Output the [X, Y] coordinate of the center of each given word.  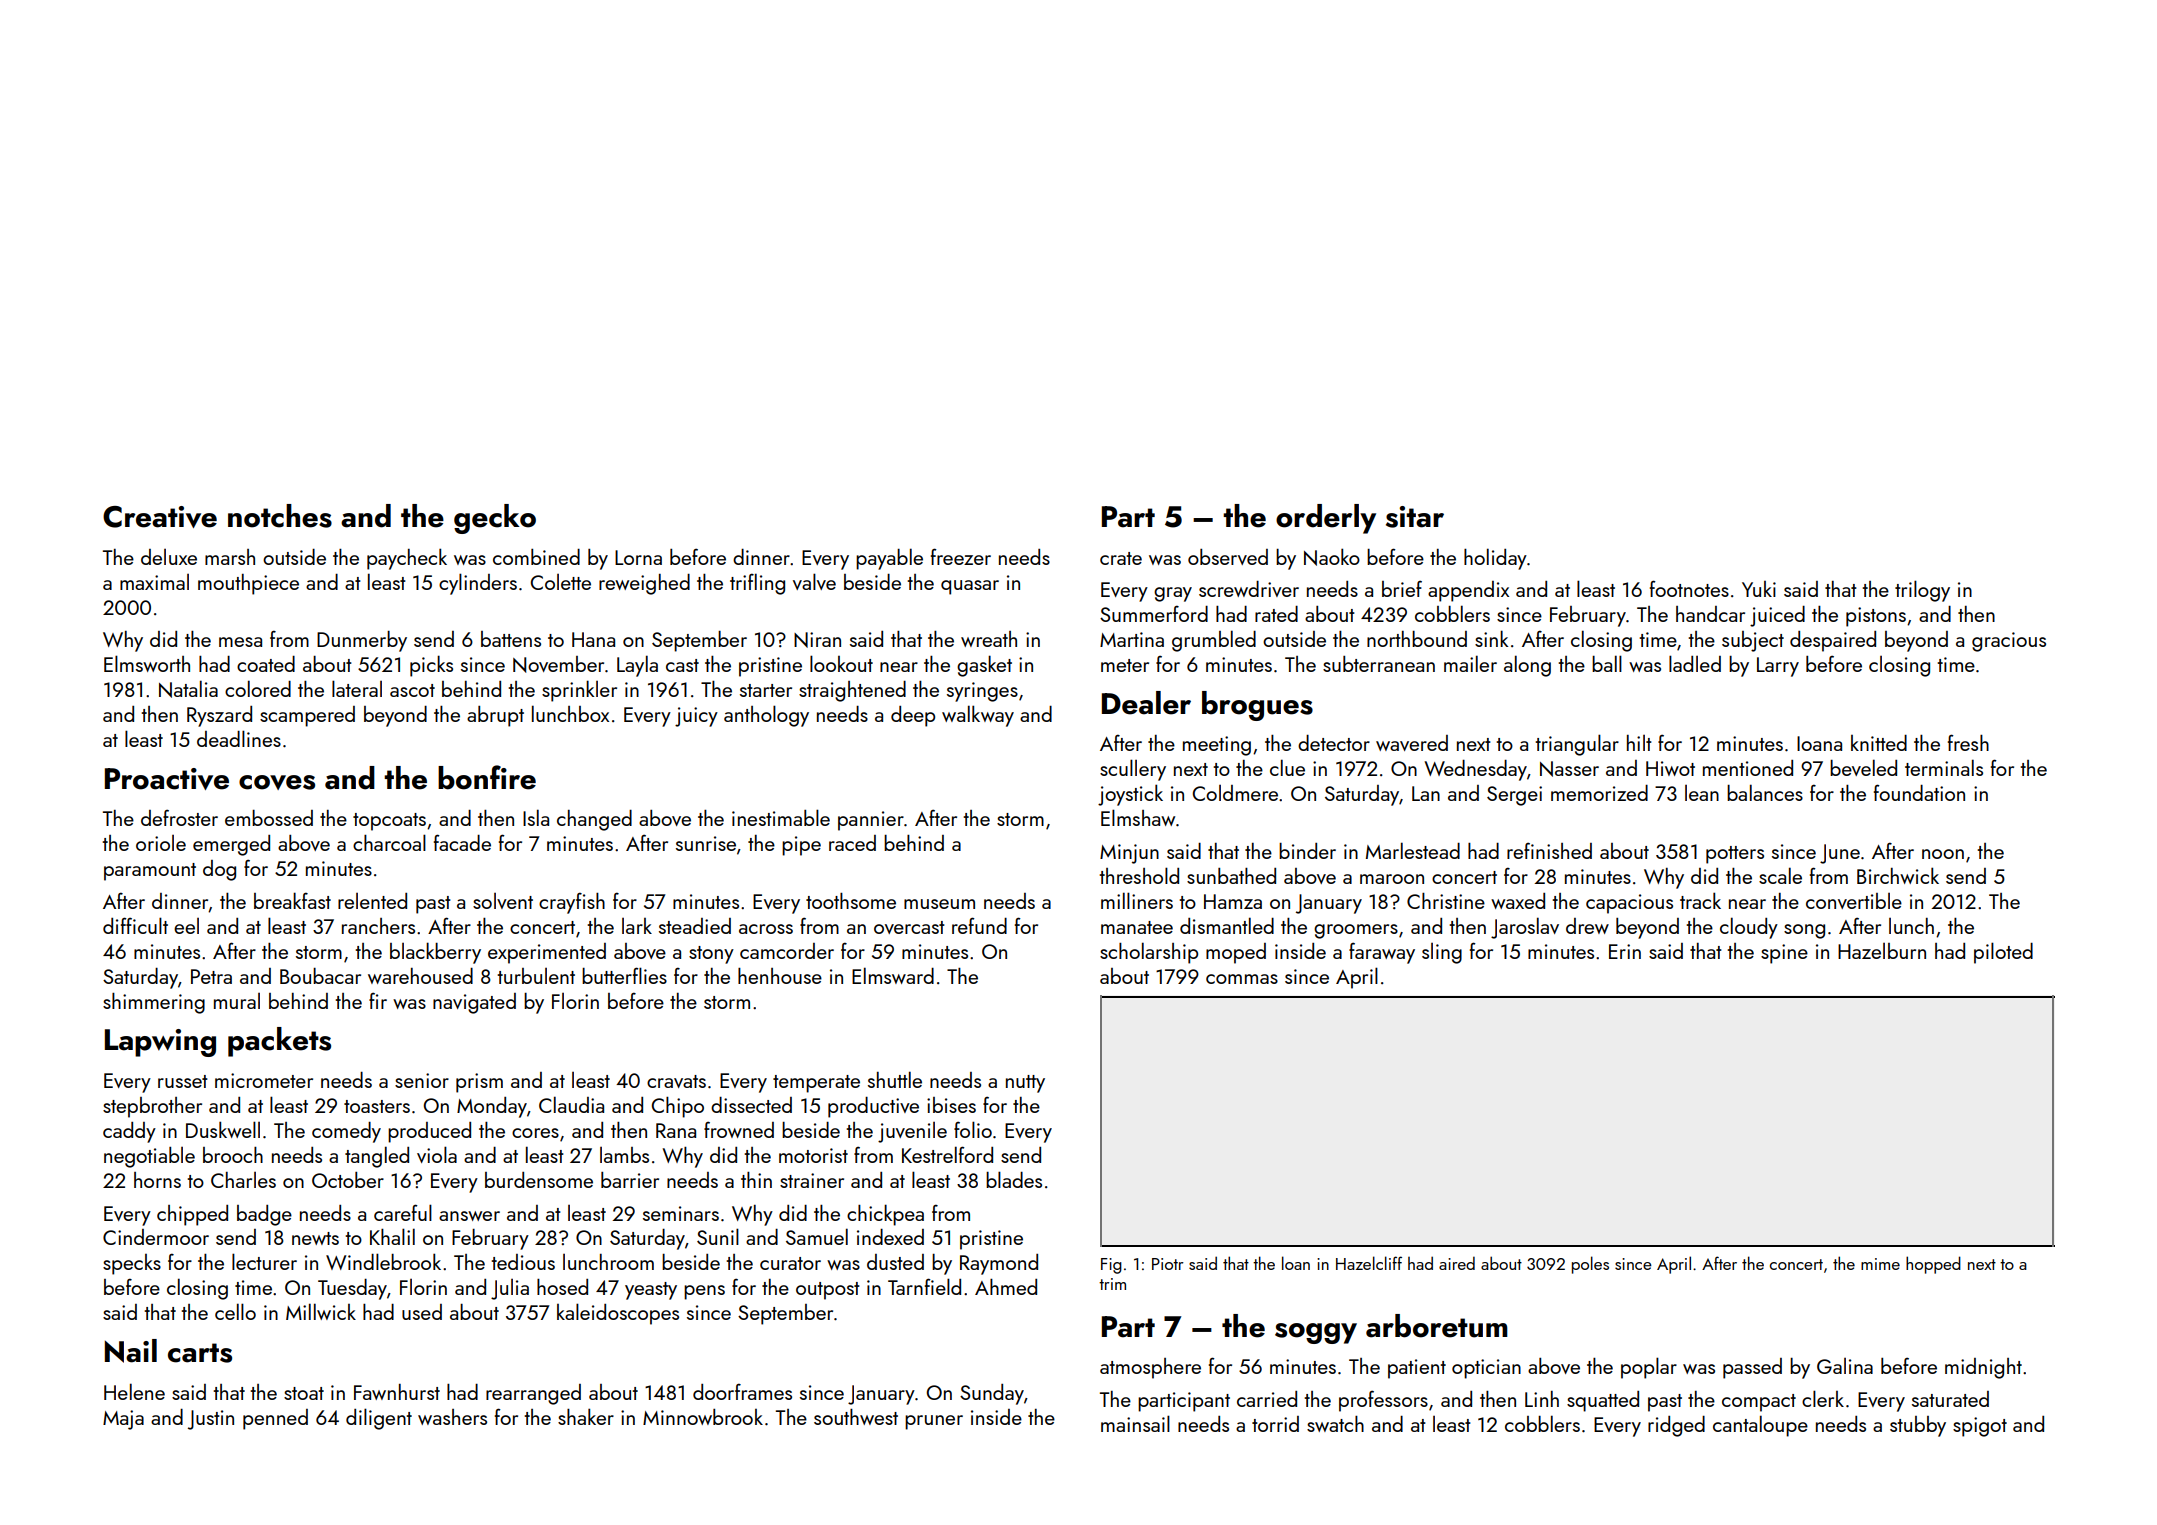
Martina [1132, 639]
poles [1590, 1265]
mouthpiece [248, 584]
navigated [474, 1003]
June [1840, 854]
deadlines [239, 738]
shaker [586, 1416]
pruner [934, 1422]
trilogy [1922, 591]
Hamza [1233, 901]
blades [1014, 1179]
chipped [192, 1215]
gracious [2009, 642]
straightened [852, 691]
